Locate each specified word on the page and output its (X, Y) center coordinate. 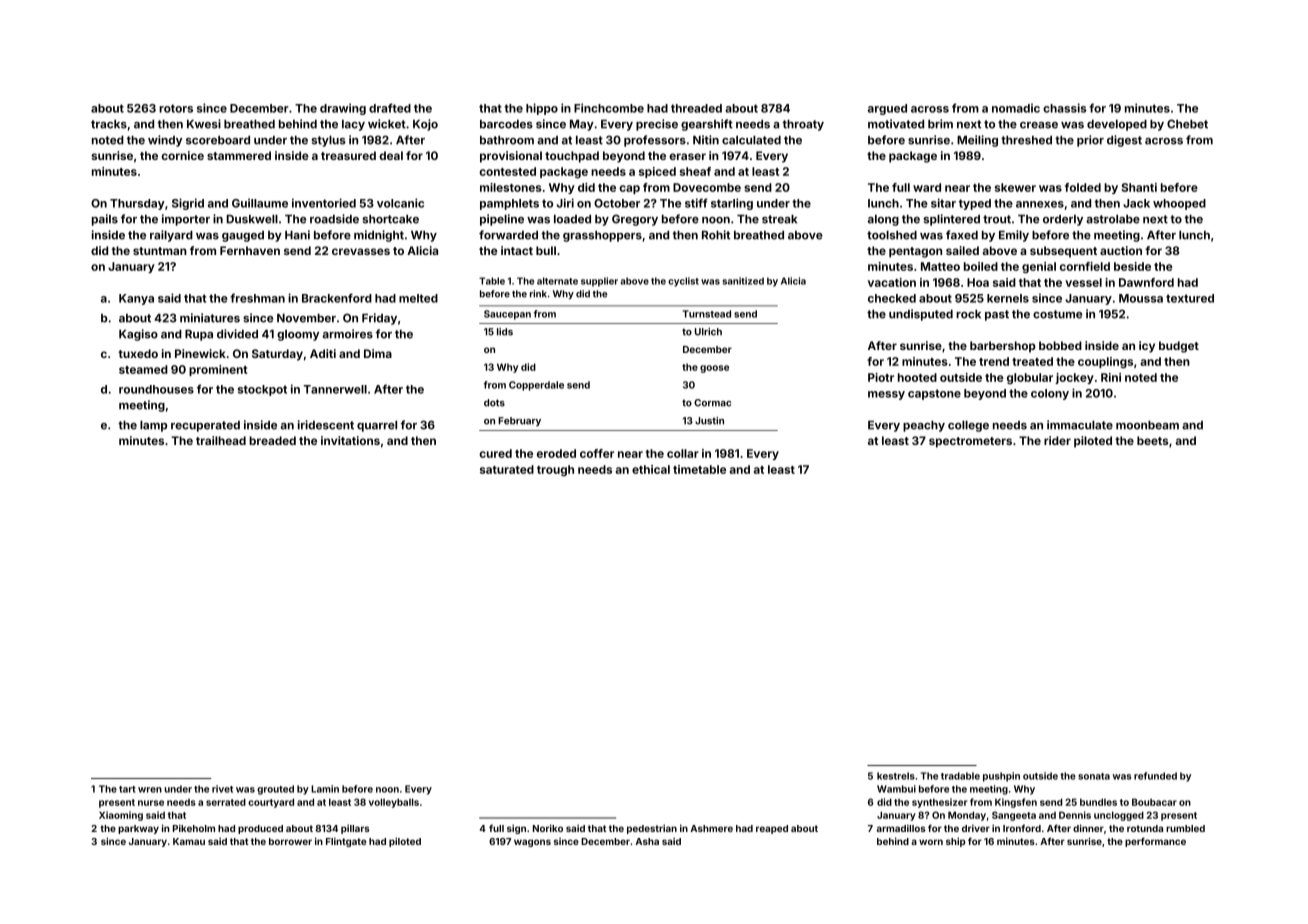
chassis (1064, 108)
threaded (696, 108)
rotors (176, 108)
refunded (1155, 776)
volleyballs (394, 803)
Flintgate (346, 842)
